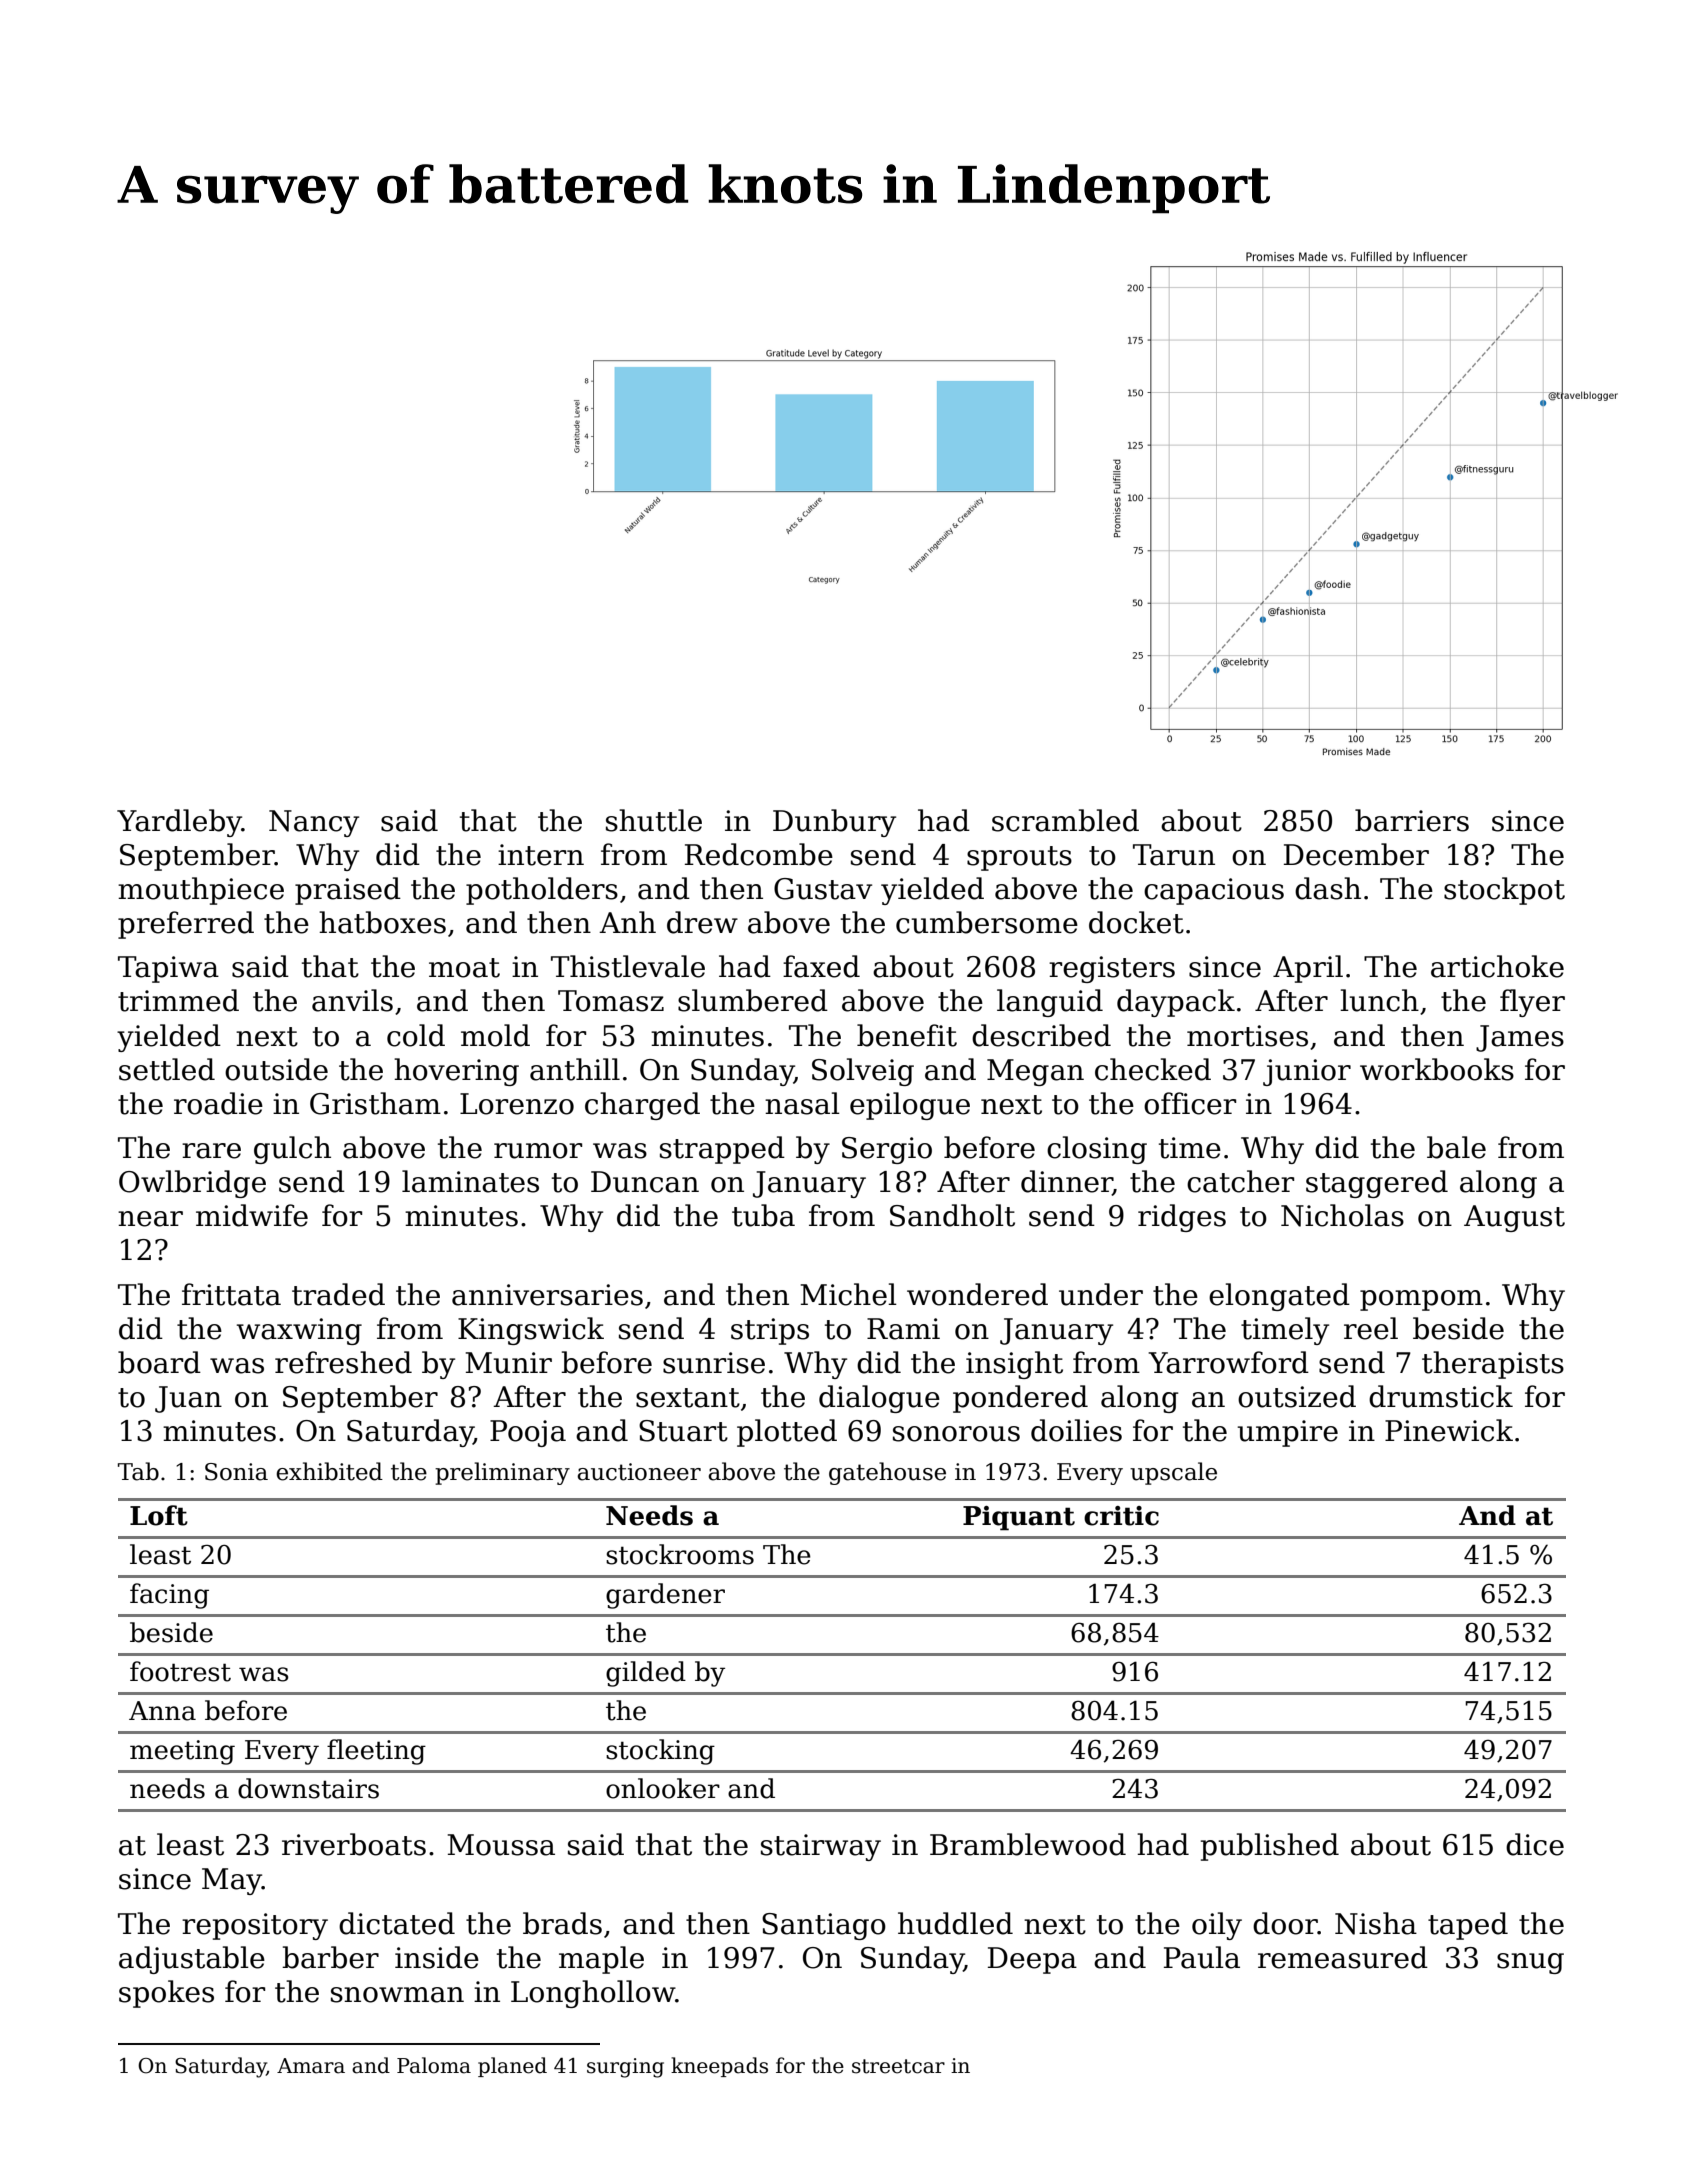 This screenshot has height=2178, width=1683. I want to click on Anna, so click(162, 1711).
